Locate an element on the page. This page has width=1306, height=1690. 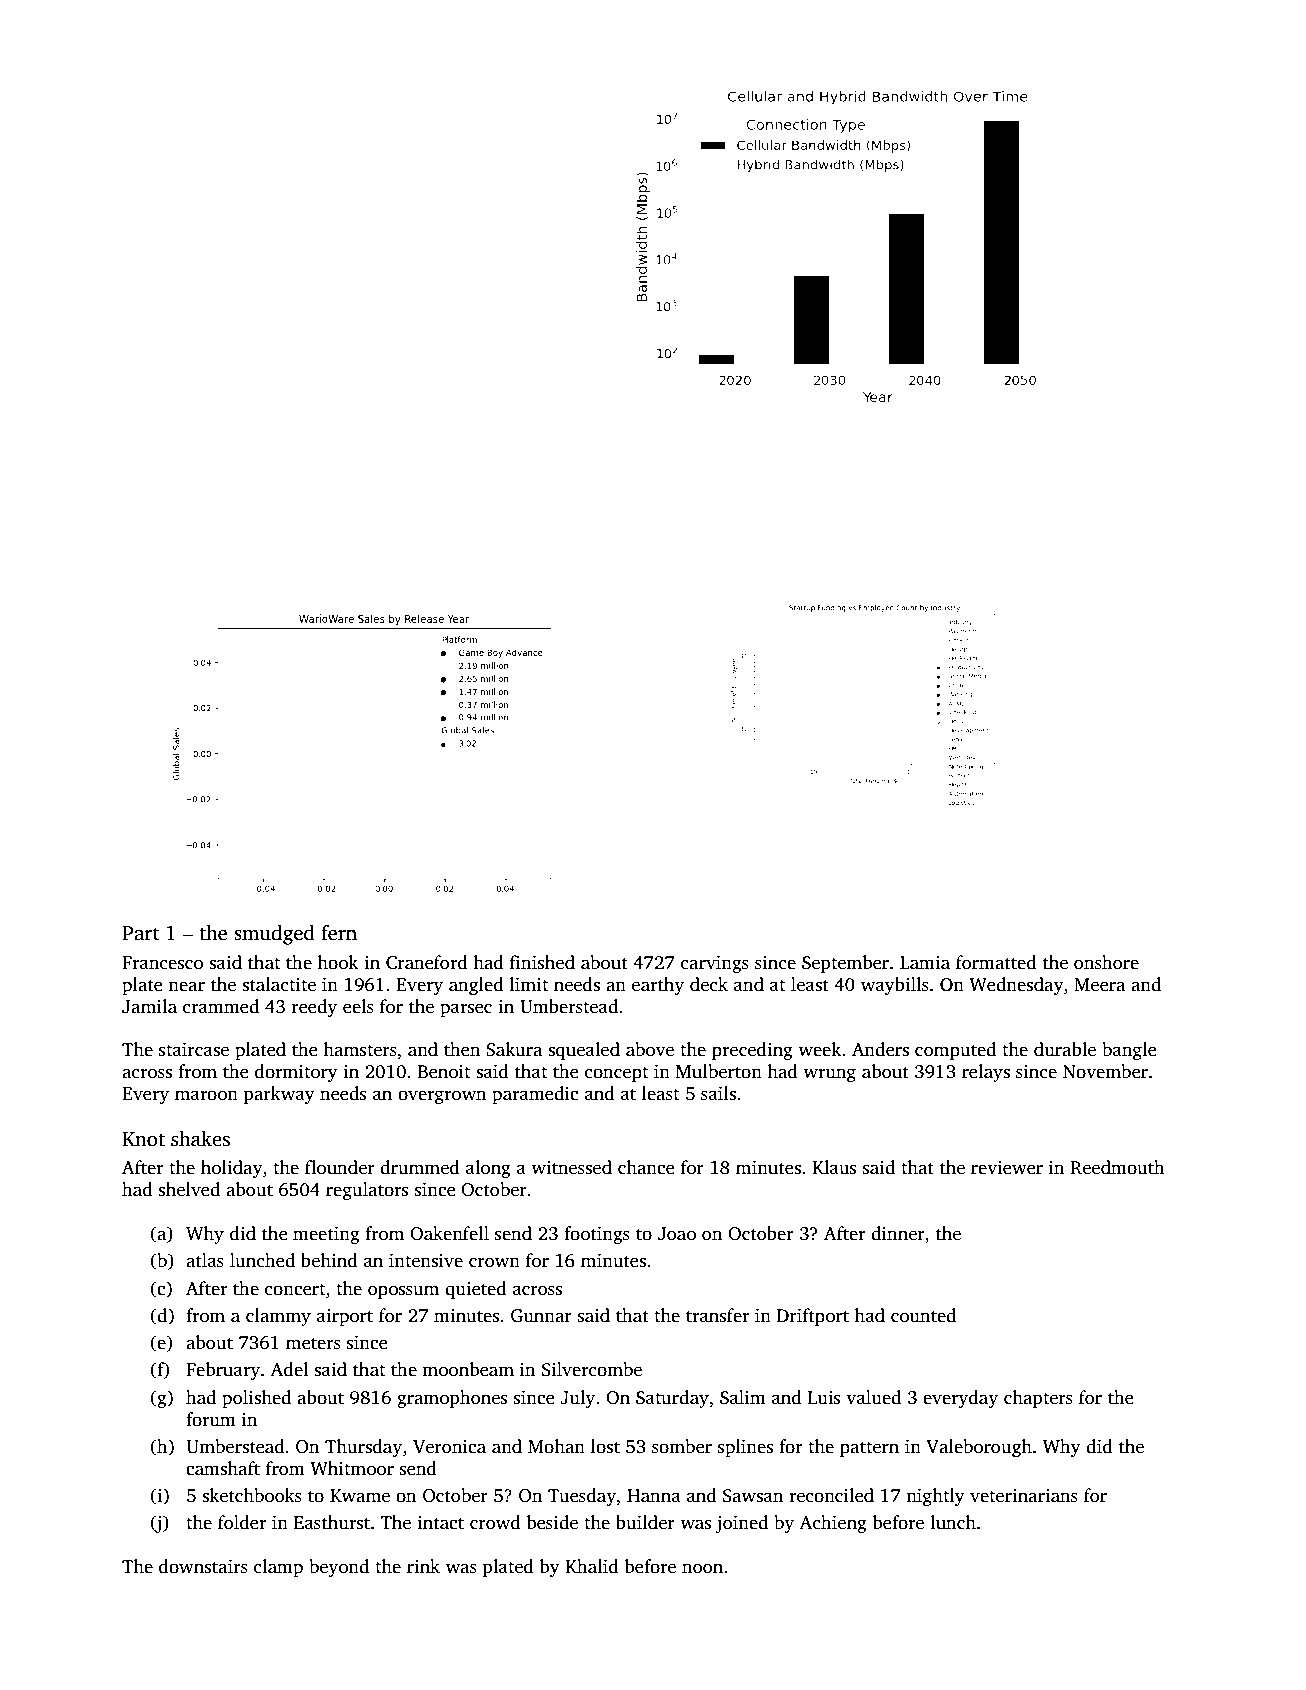
downstairs is located at coordinates (203, 1566).
